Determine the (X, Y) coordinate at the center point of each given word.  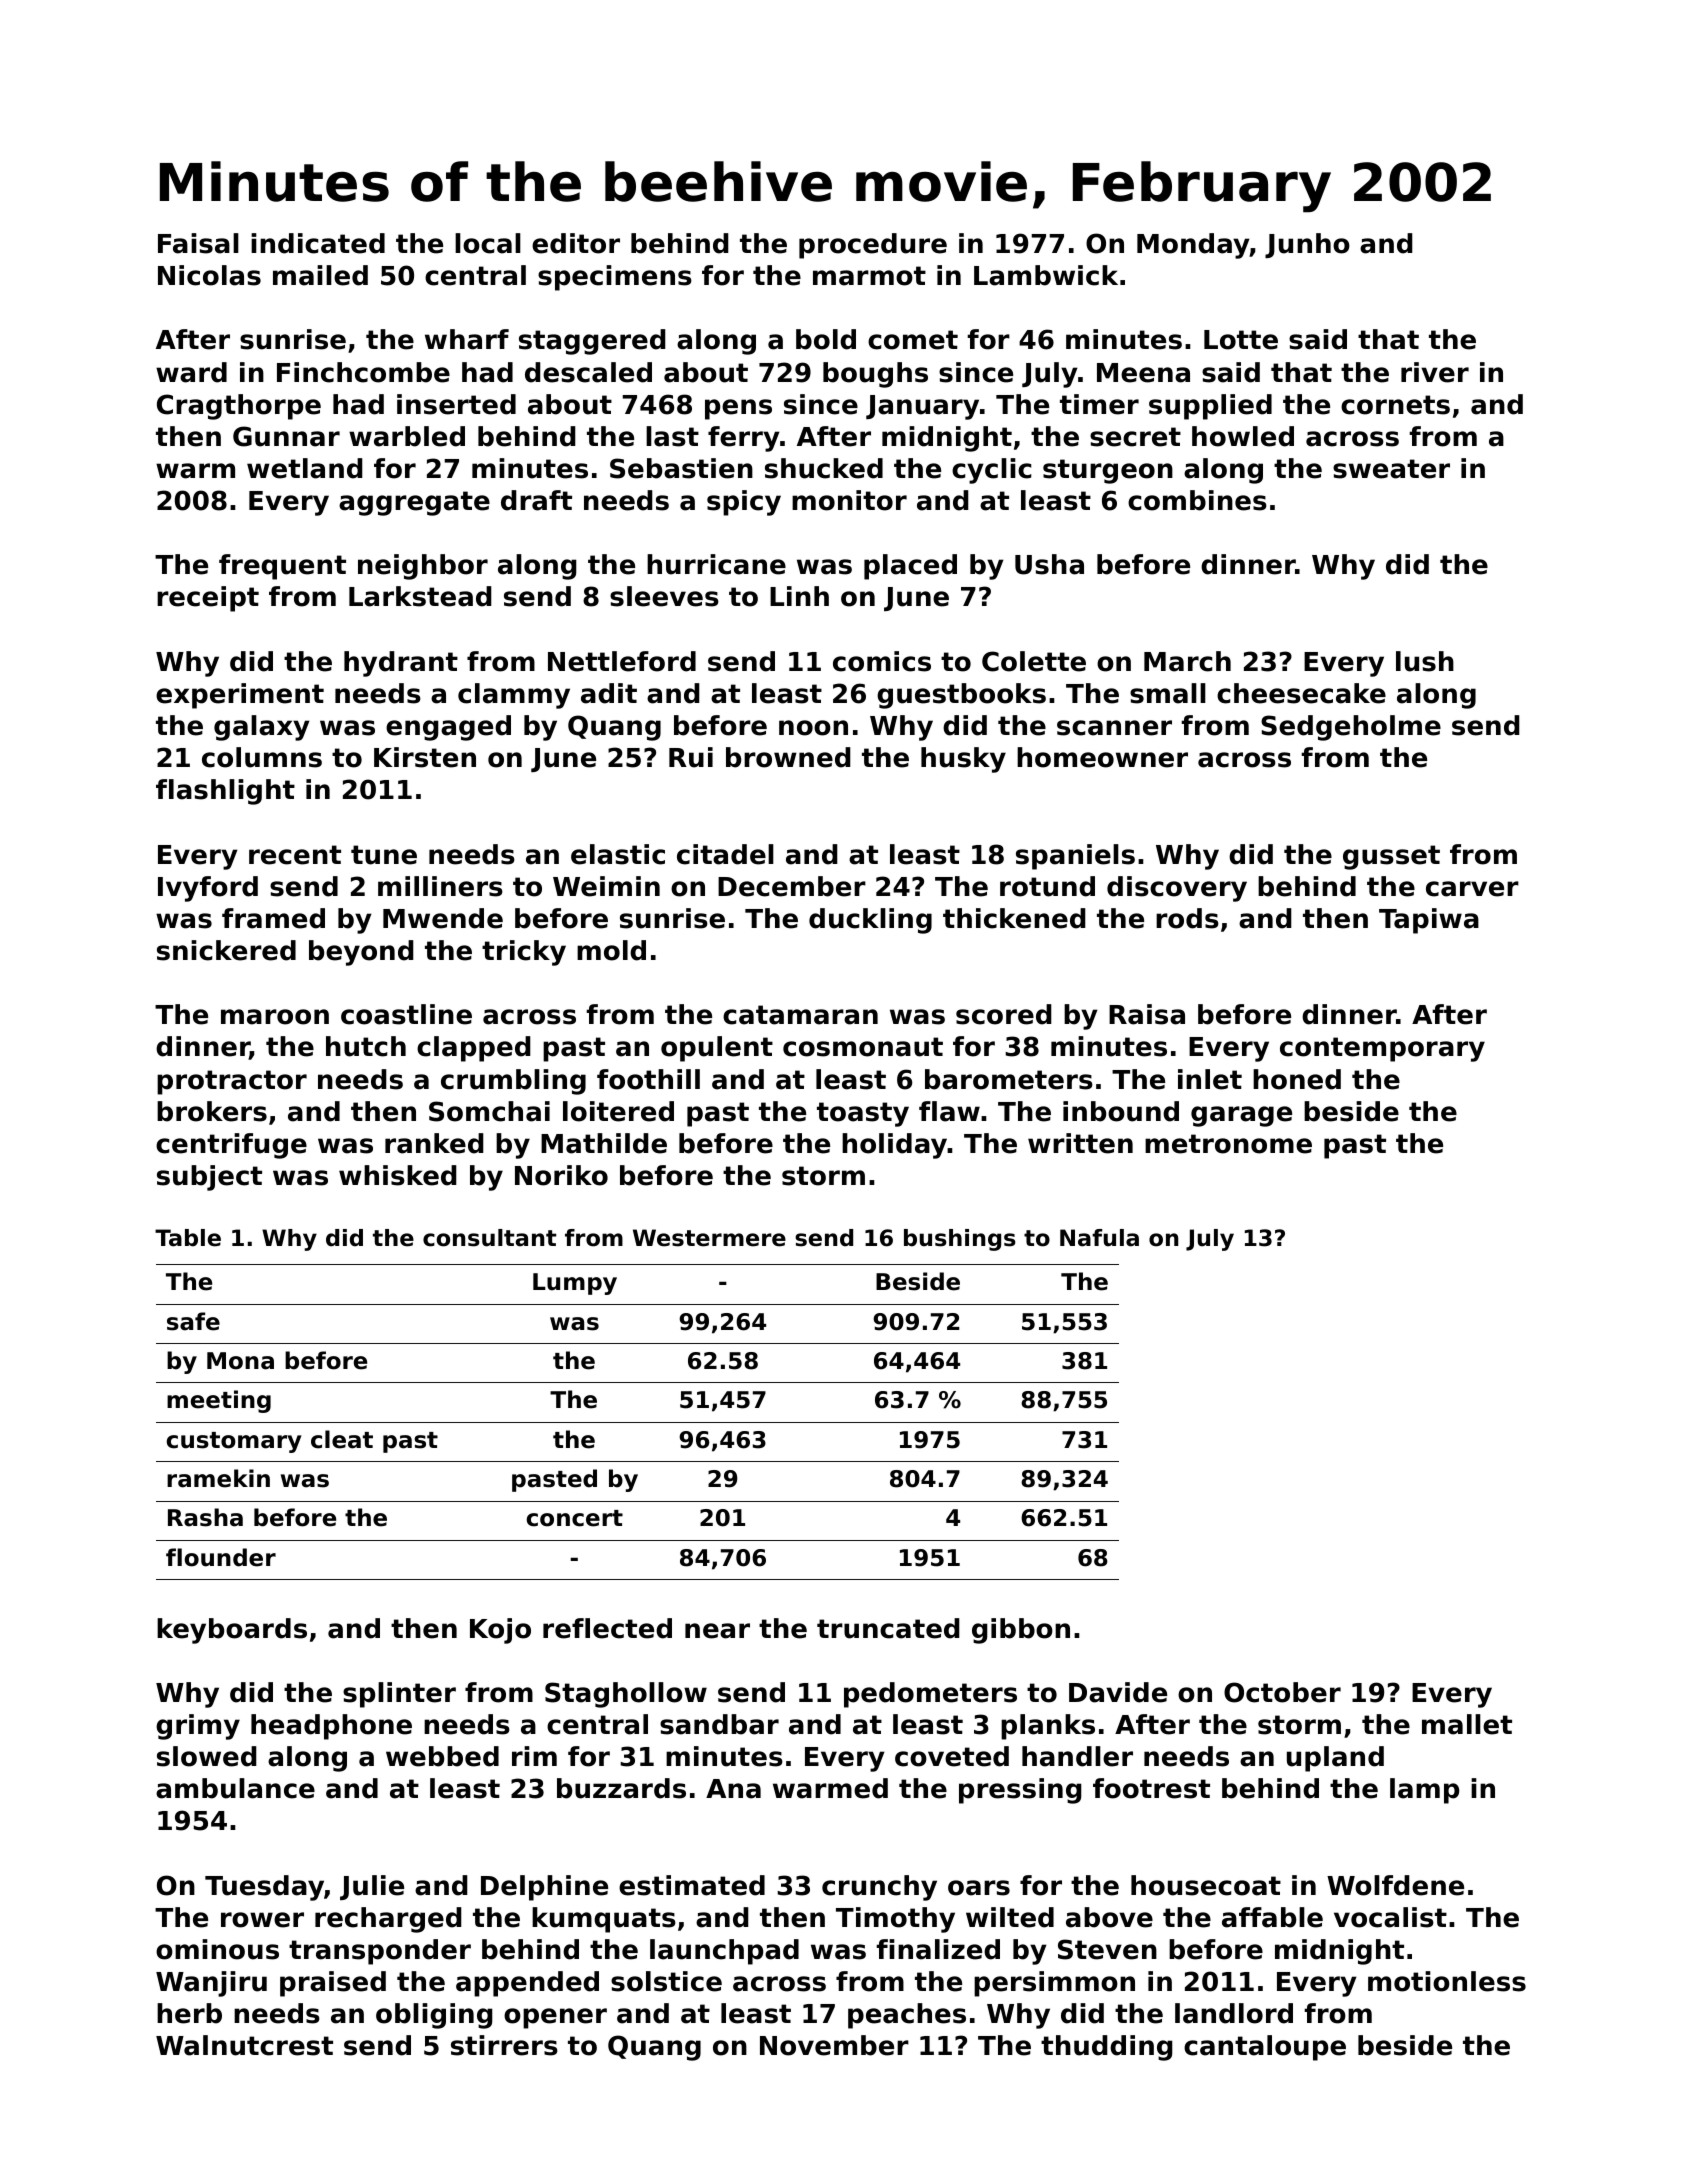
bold (826, 339)
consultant (489, 1238)
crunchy (879, 1888)
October (1282, 1692)
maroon (275, 1017)
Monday (1193, 246)
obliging (434, 2016)
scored (1004, 1014)
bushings (960, 1240)
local (488, 243)
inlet (1210, 1079)
